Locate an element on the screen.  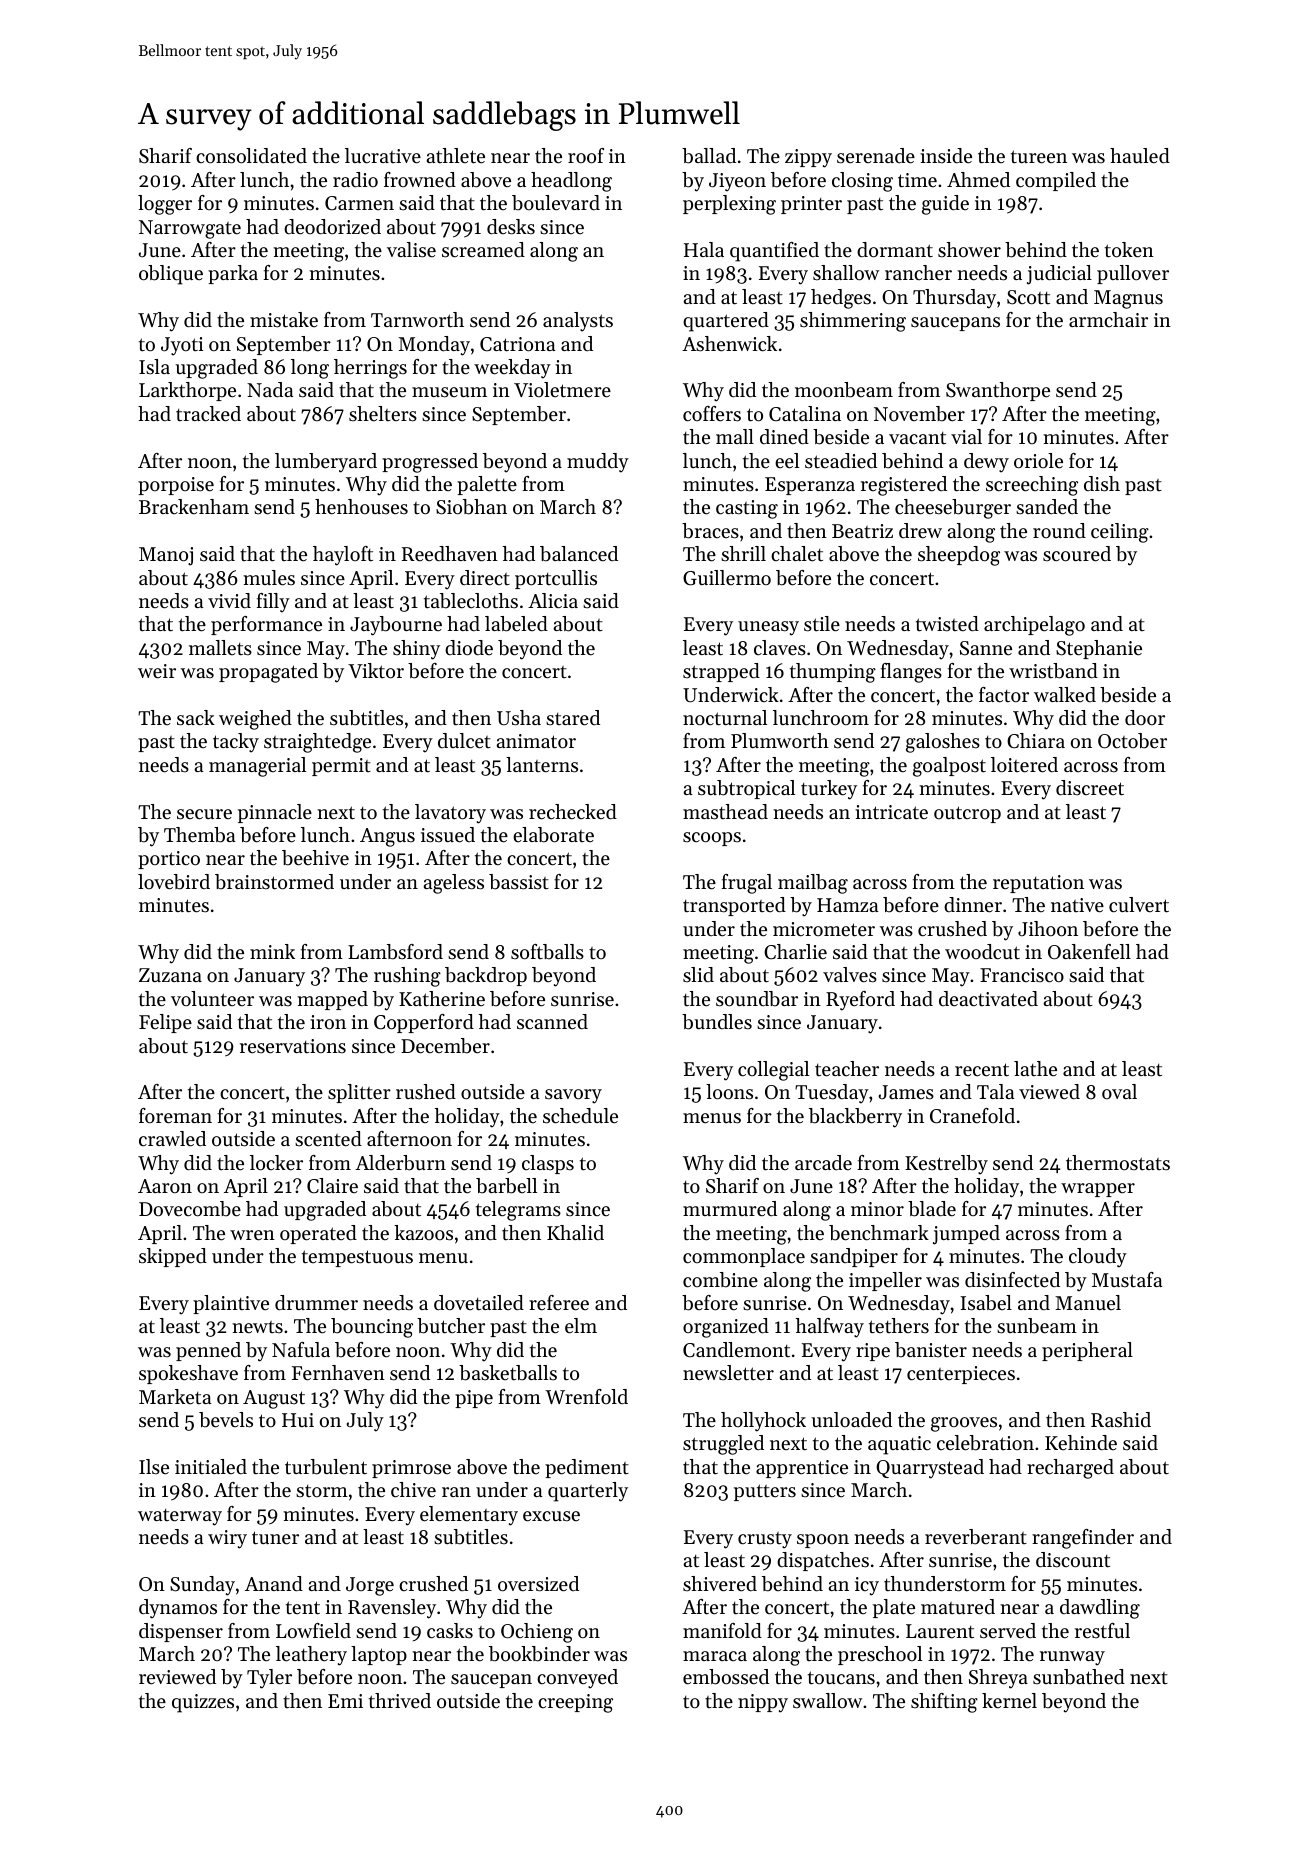
braces is located at coordinates (710, 531).
